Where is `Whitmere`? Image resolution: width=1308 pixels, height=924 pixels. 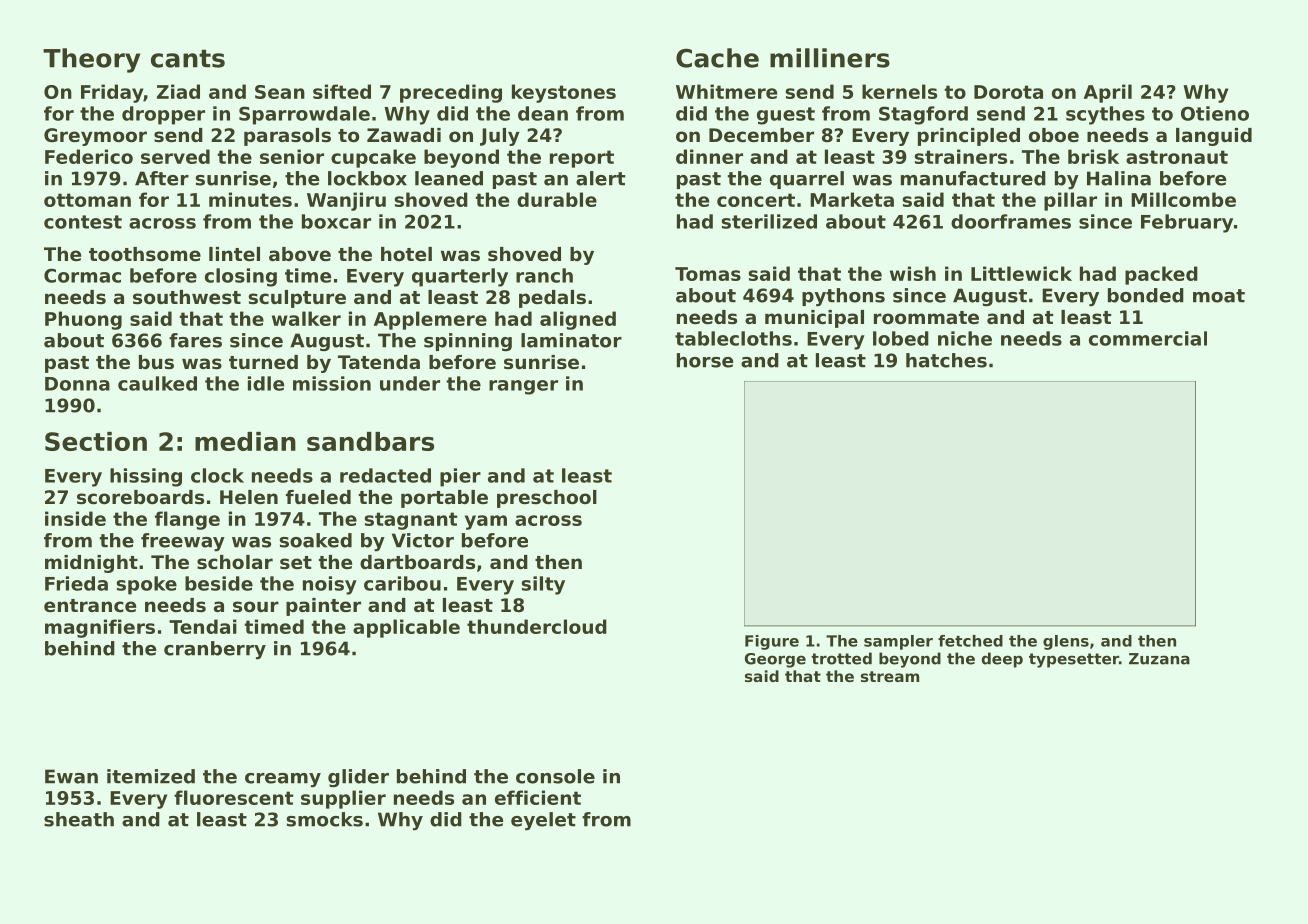
Whitmere is located at coordinates (726, 91).
